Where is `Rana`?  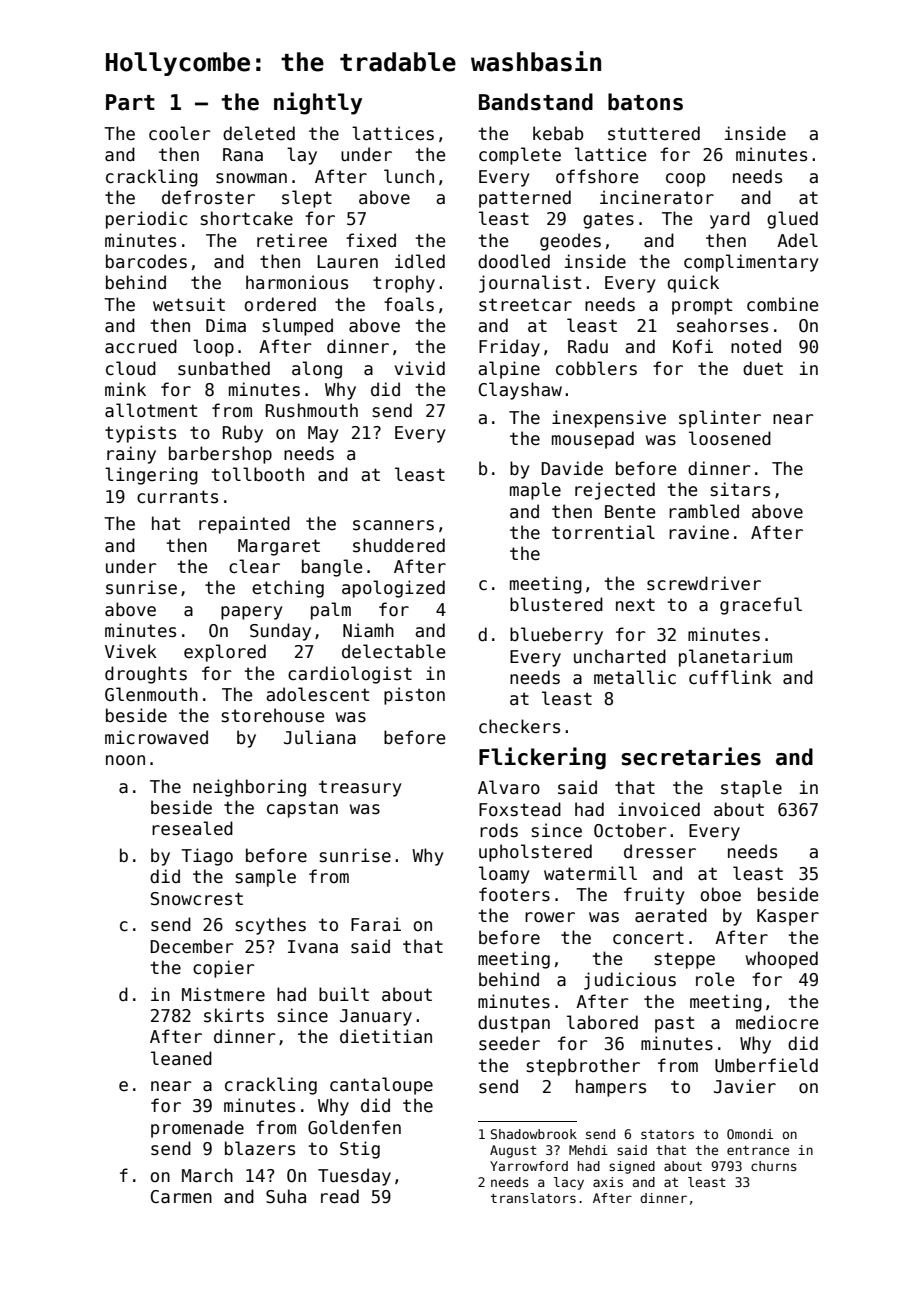
Rana is located at coordinates (243, 154).
